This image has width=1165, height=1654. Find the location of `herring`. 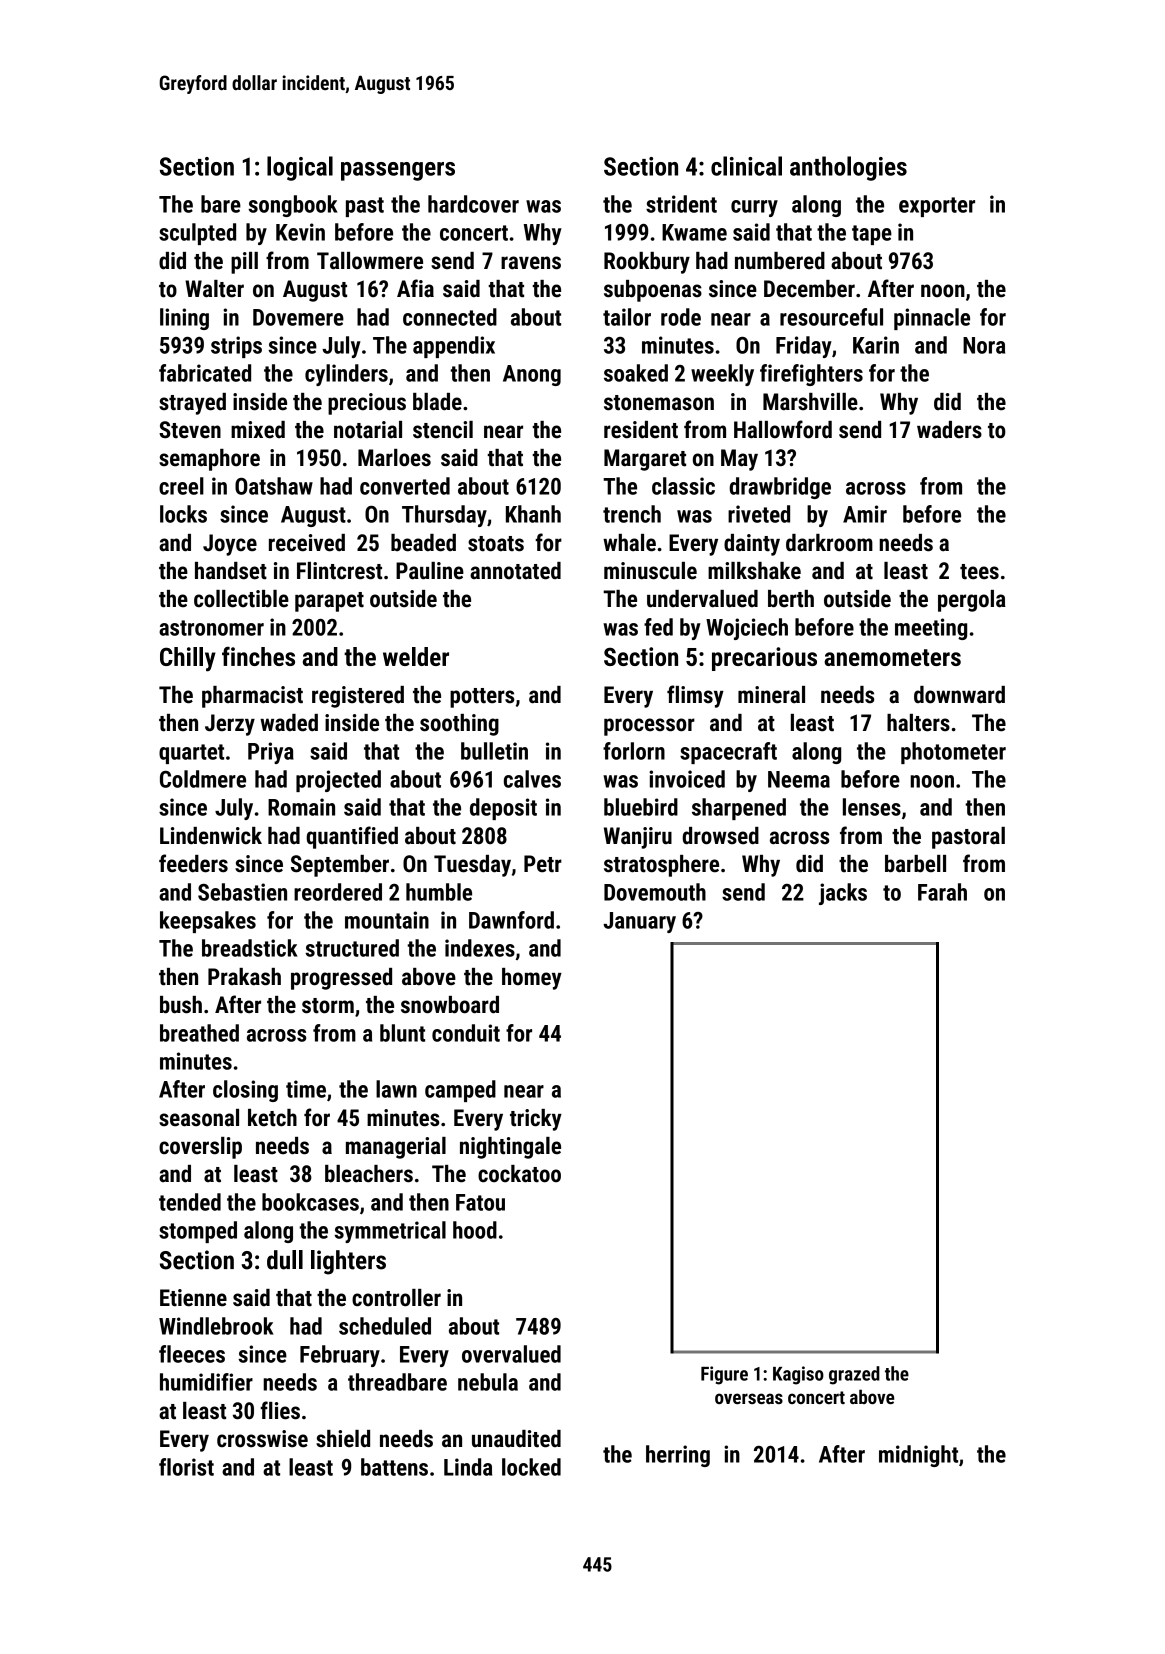

herring is located at coordinates (678, 1456).
